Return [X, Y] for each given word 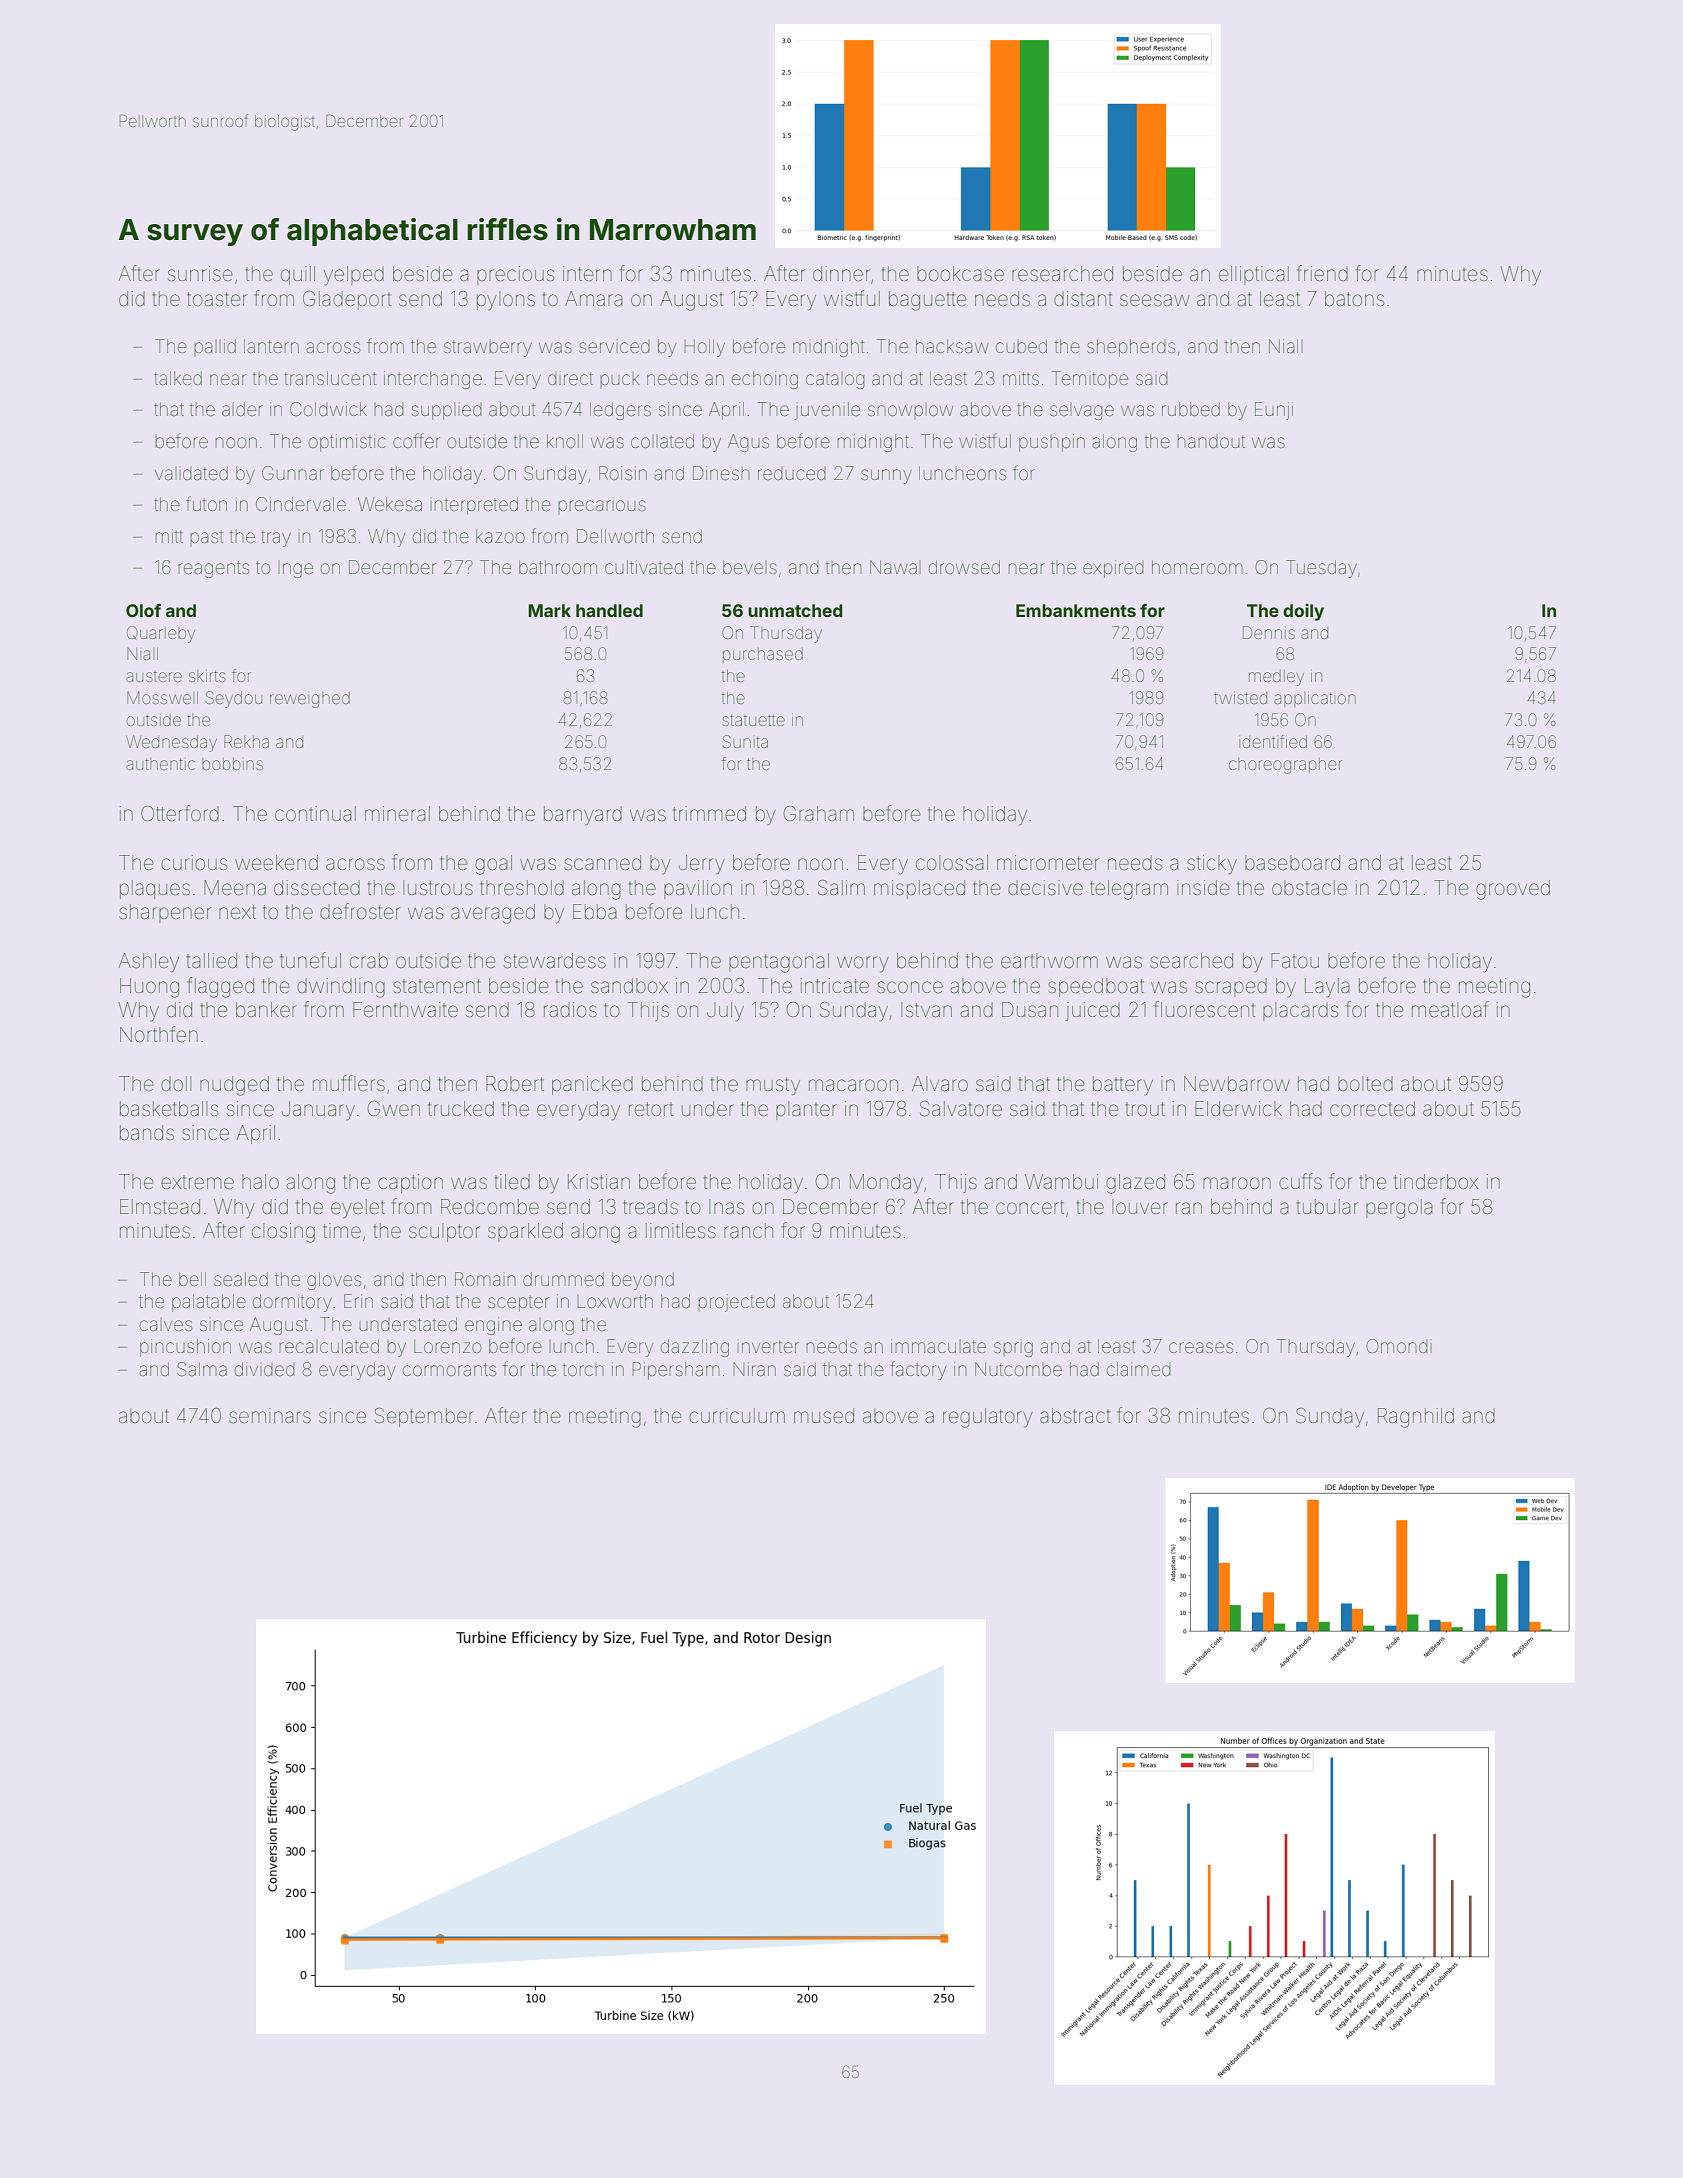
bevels [750, 567]
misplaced [919, 889]
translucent [330, 378]
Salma [202, 1369]
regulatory [988, 1418]
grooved [1513, 890]
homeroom [1197, 567]
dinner [841, 273]
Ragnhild [1416, 1418]
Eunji [1274, 411]
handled [609, 610]
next [237, 912]
